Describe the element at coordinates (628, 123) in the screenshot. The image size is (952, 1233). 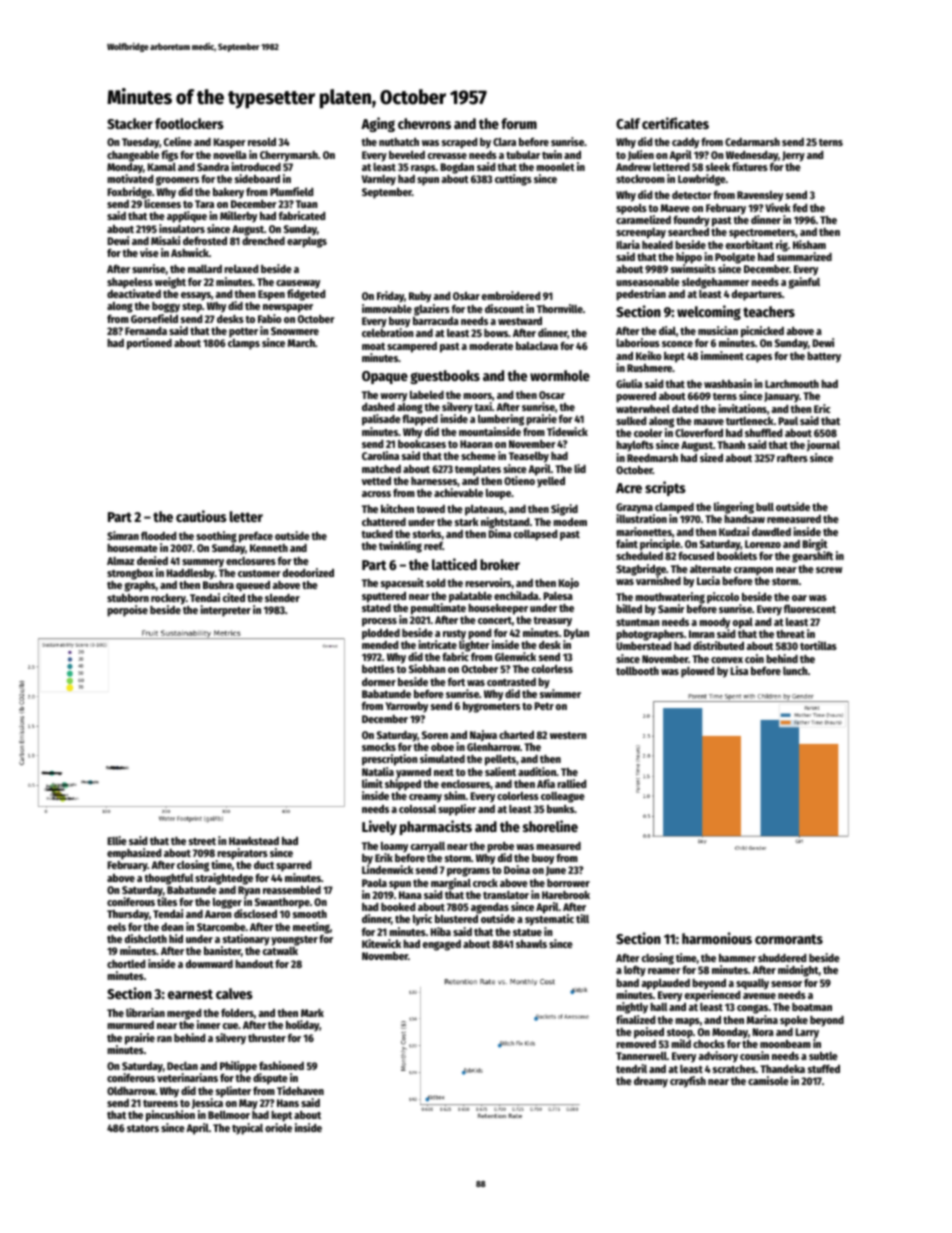
I see `Calf` at that location.
